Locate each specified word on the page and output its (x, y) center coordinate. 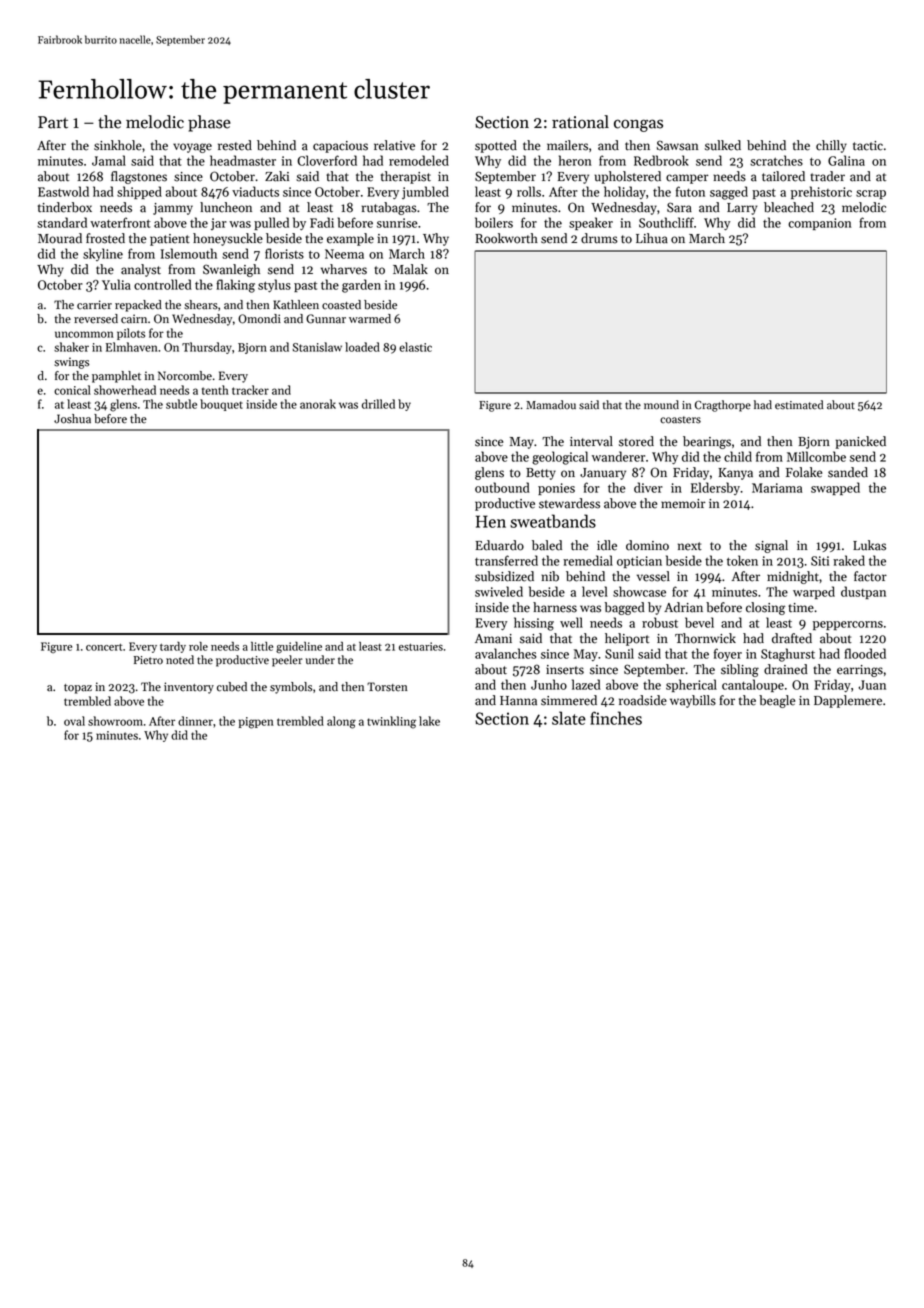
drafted (792, 638)
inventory (189, 688)
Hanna (518, 701)
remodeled (419, 160)
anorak (318, 404)
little (262, 646)
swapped (835, 488)
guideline (299, 647)
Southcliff (666, 222)
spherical (691, 685)
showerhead (125, 390)
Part (53, 122)
